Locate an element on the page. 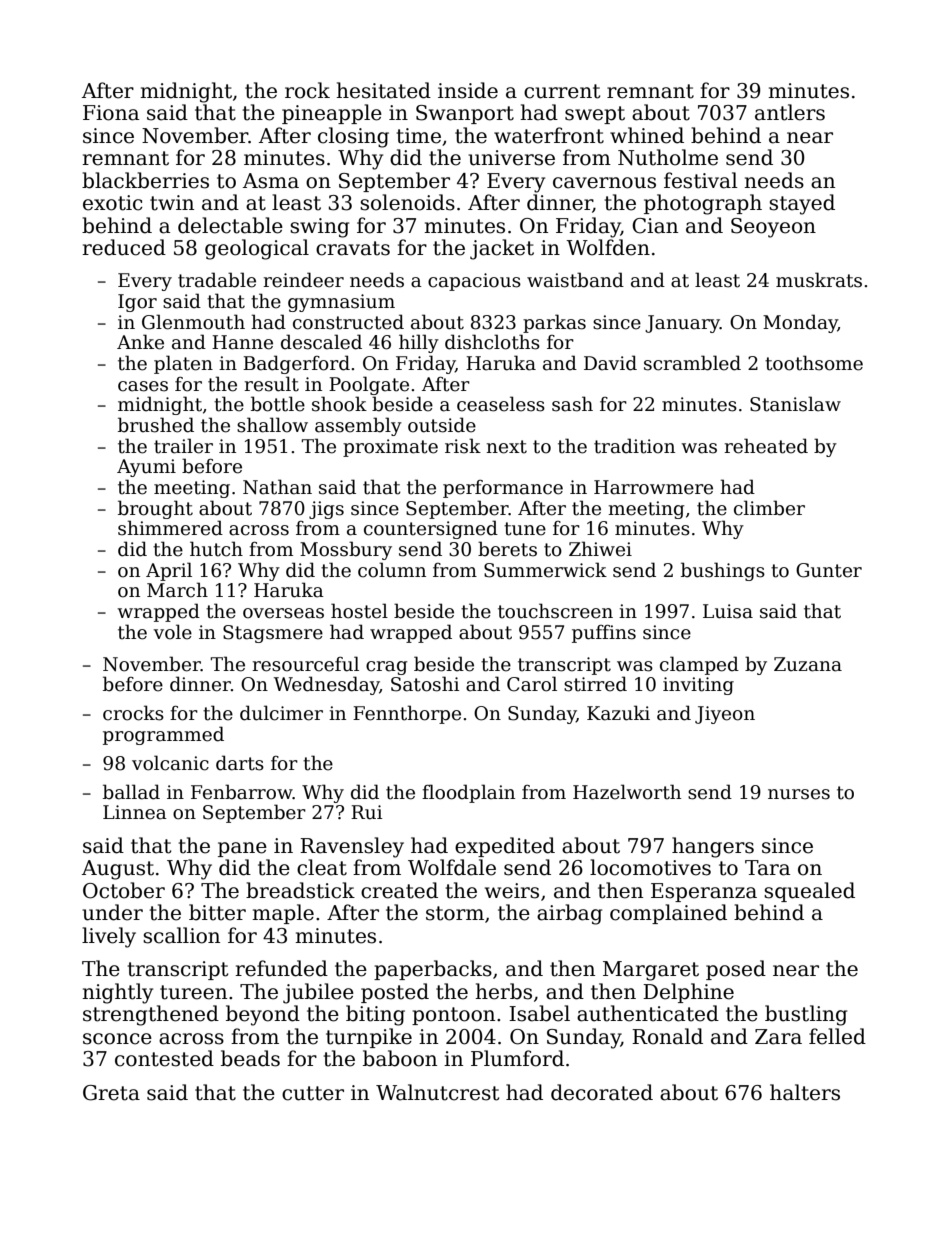 This page has height=1233, width=952. programmed is located at coordinates (163, 735).
